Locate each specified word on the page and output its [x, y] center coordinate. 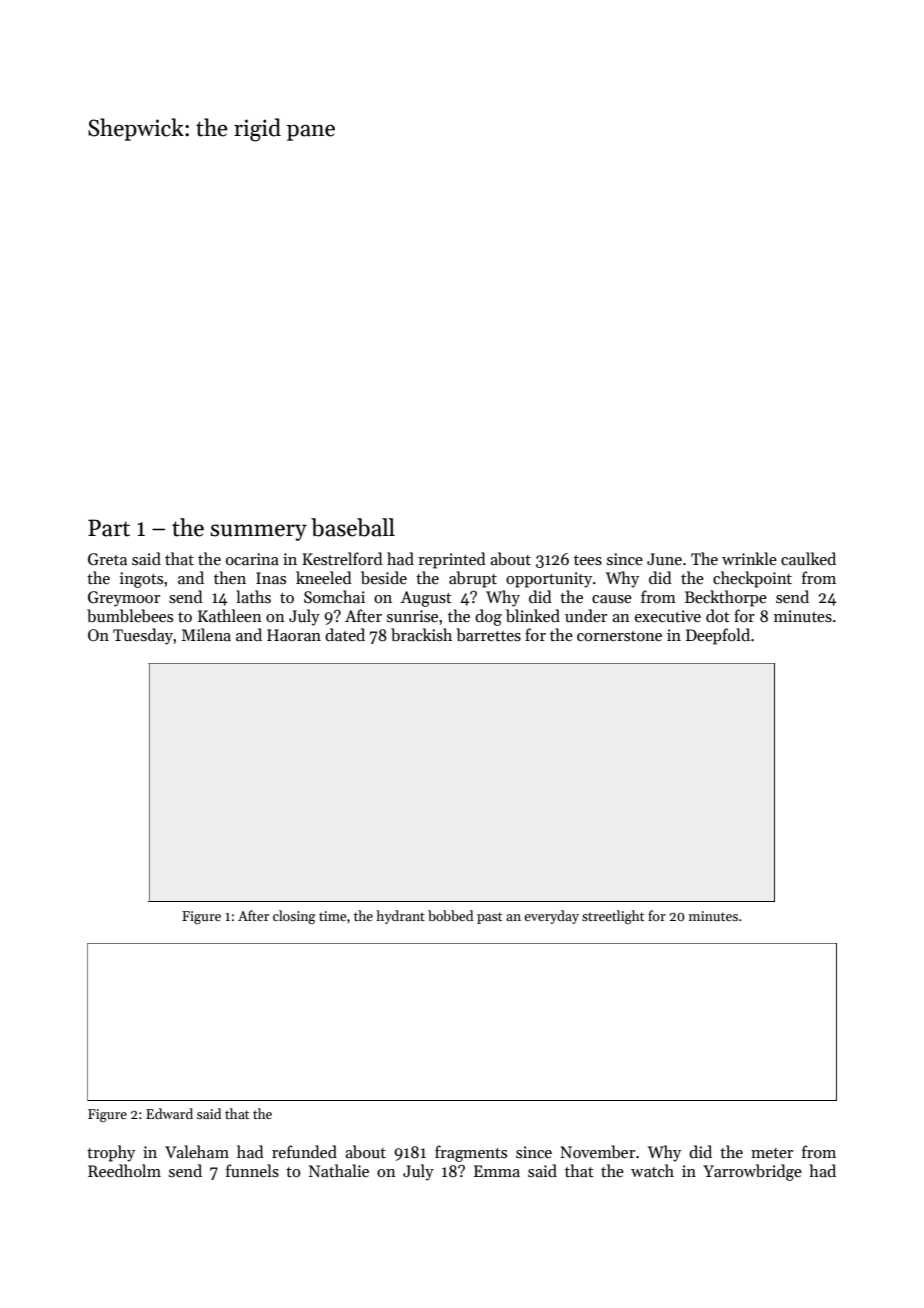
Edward [169, 1113]
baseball [353, 527]
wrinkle [749, 558]
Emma [497, 1171]
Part [109, 528]
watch [652, 1170]
